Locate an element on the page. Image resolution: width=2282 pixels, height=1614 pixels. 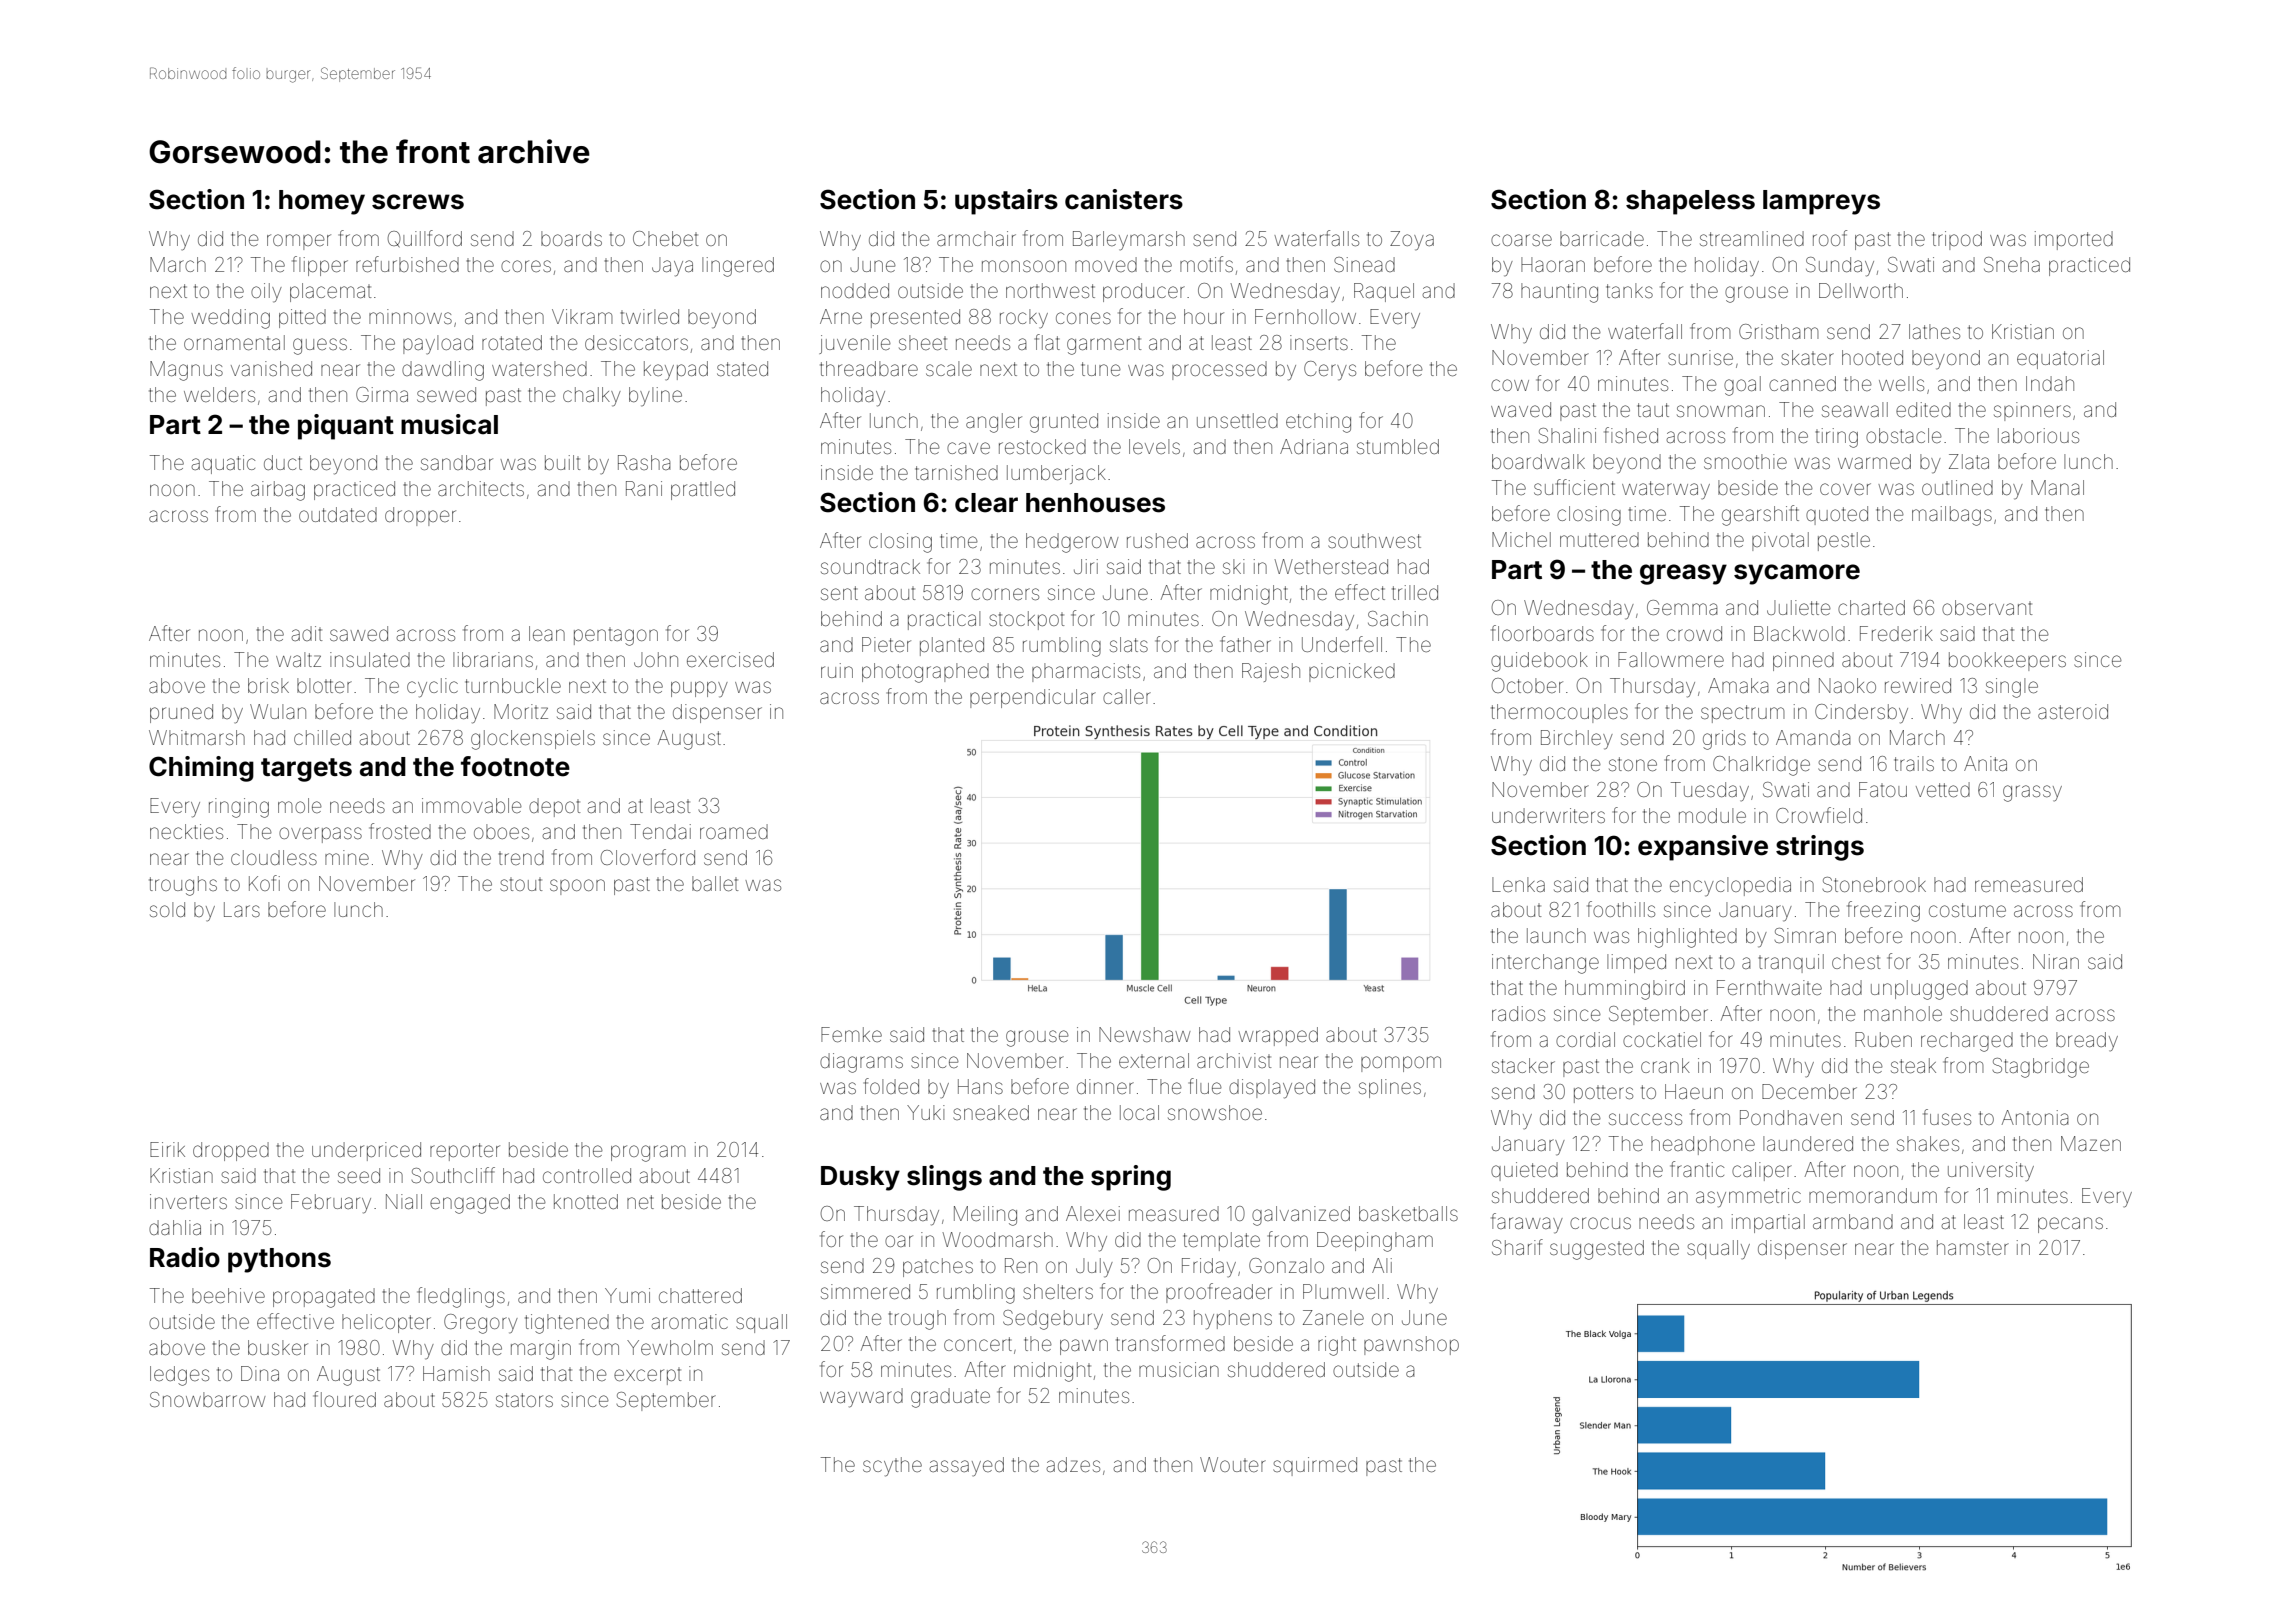
ballet is located at coordinates (715, 883).
